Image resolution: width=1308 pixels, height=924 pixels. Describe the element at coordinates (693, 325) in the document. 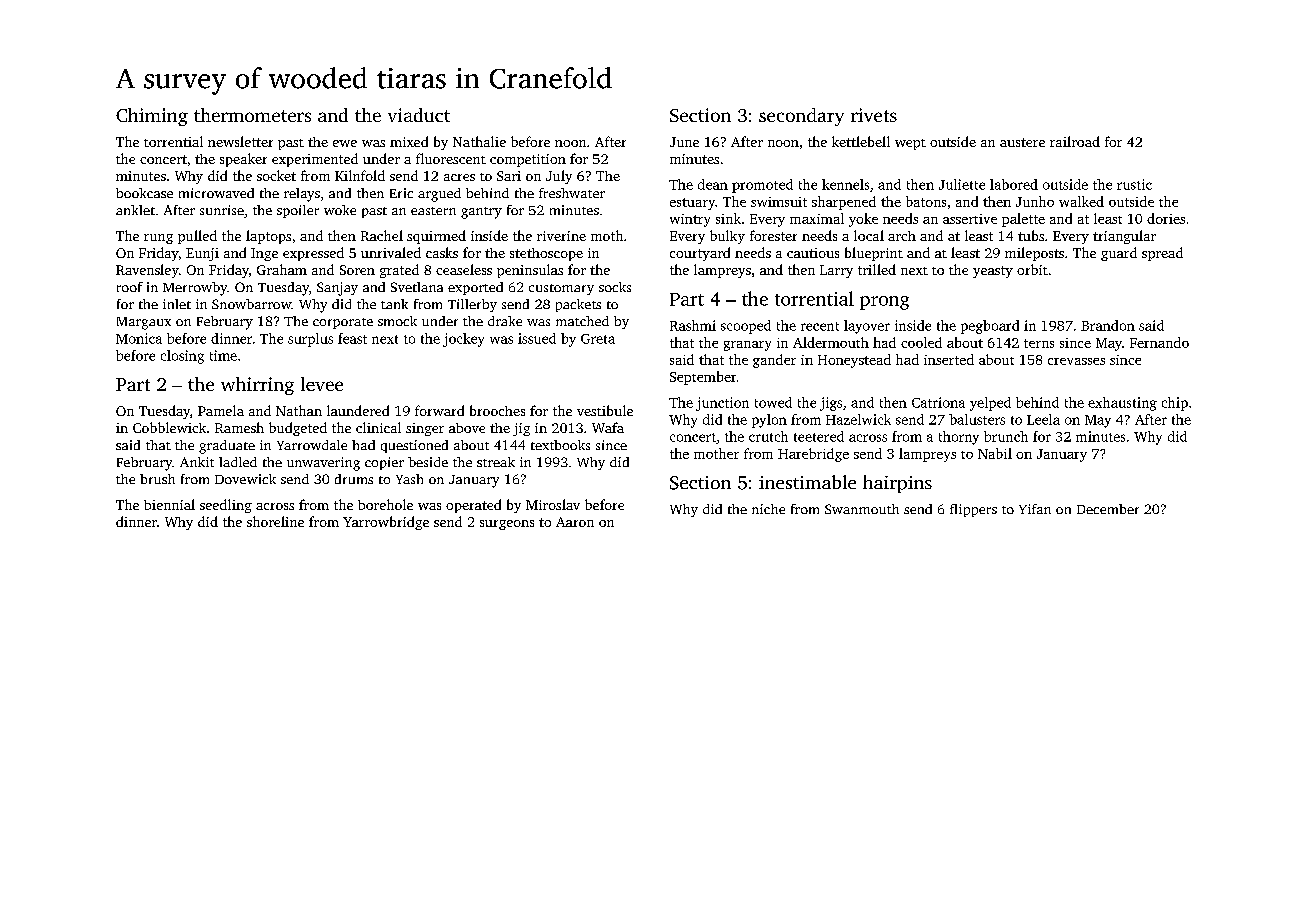

I see `Rashmi` at that location.
